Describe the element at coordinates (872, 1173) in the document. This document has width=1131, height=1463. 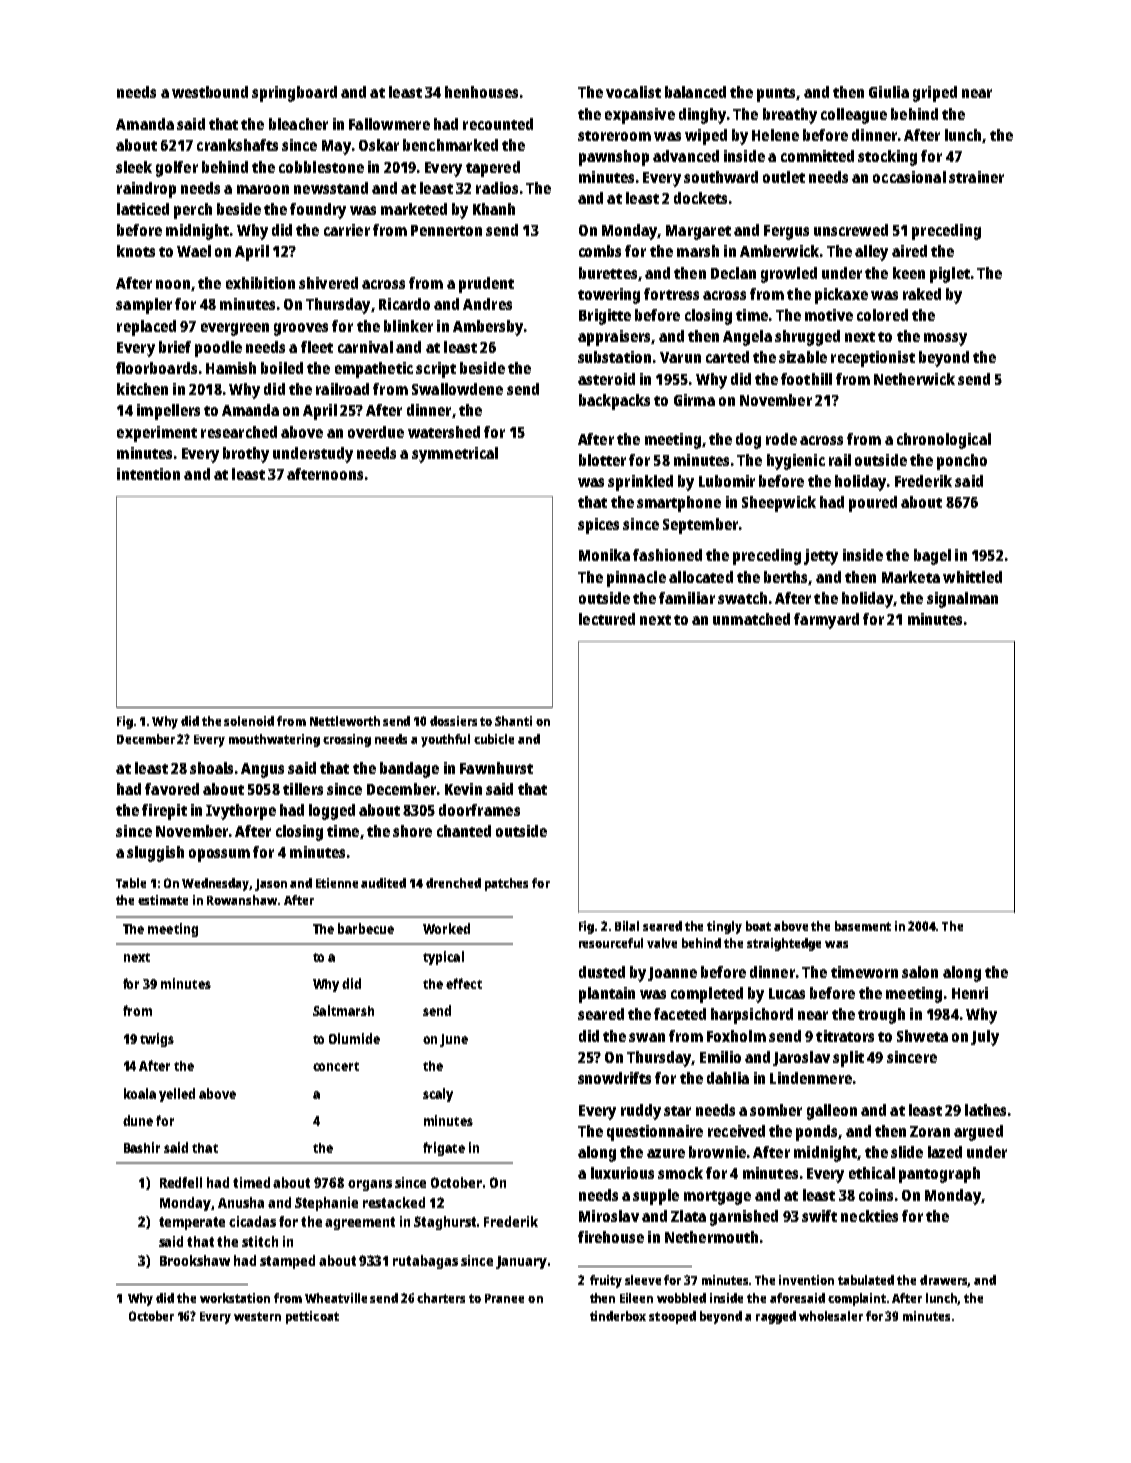
I see `ethical` at that location.
